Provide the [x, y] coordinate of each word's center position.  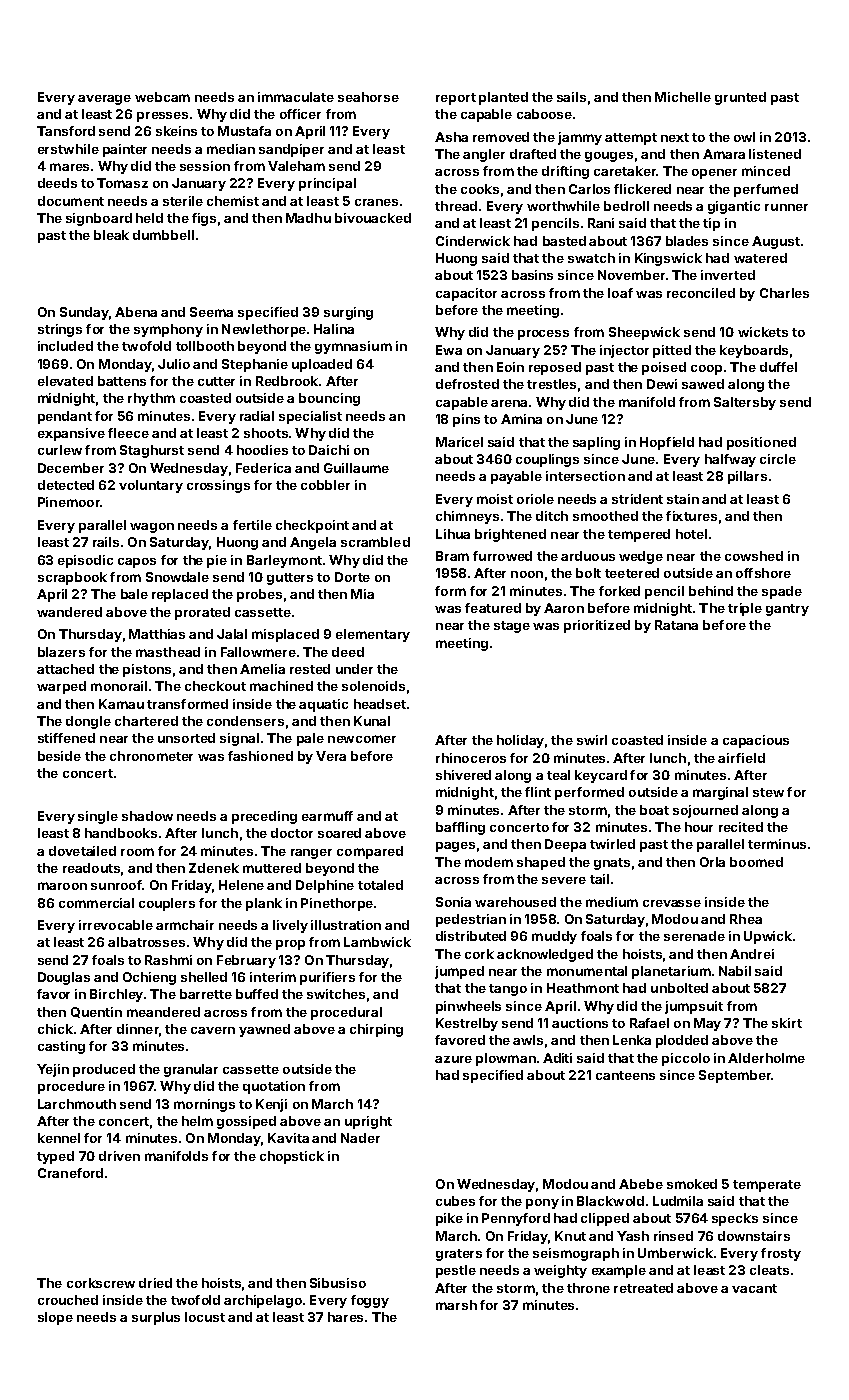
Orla [712, 862]
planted [503, 98]
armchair [185, 925]
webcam [162, 97]
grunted [740, 98]
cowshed [754, 556]
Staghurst [152, 451]
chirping [376, 1030]
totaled [380, 885]
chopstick [292, 1157]
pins [466, 420]
